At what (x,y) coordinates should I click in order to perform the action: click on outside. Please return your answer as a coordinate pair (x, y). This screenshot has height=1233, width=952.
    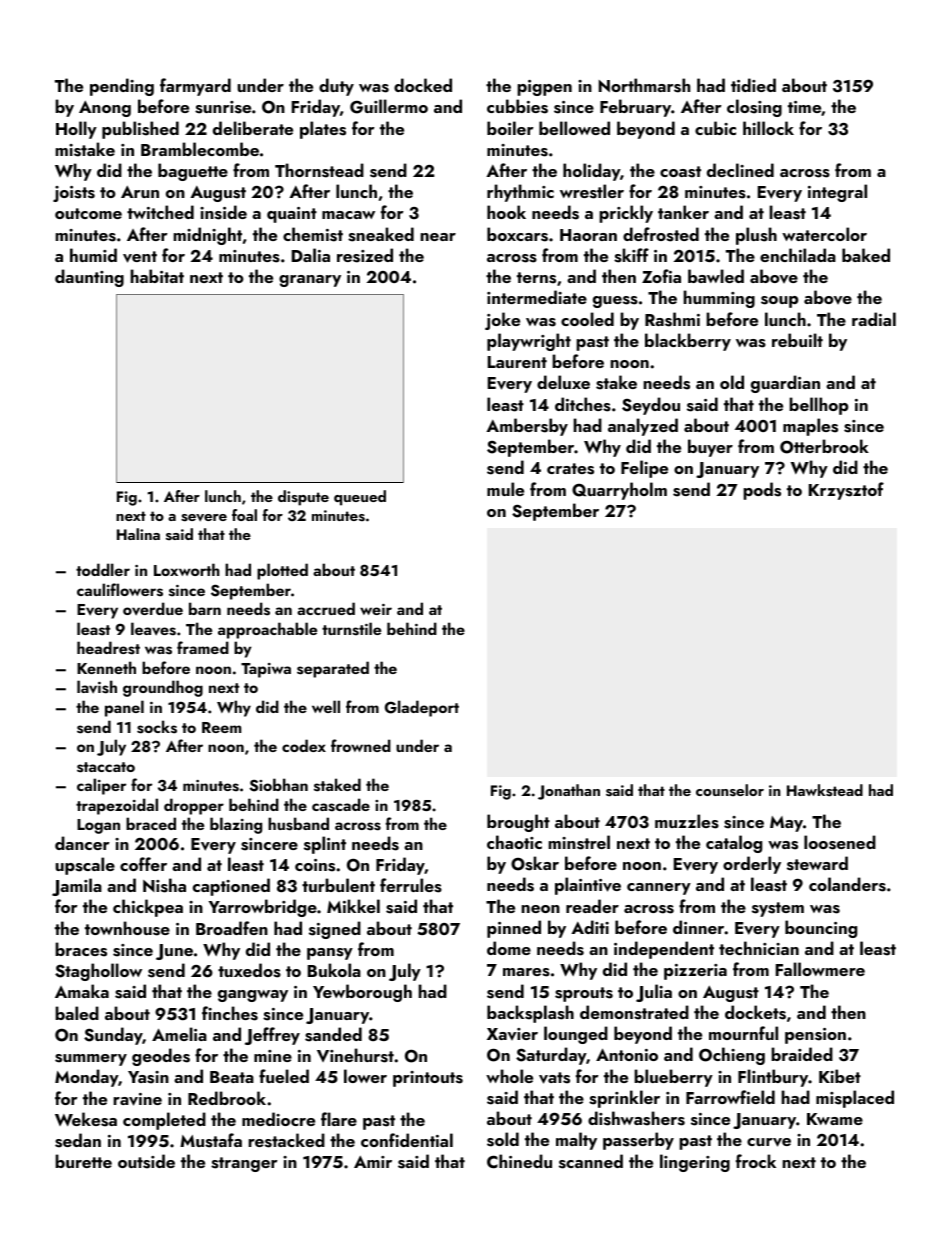
    Looking at the image, I should click on (146, 1161).
